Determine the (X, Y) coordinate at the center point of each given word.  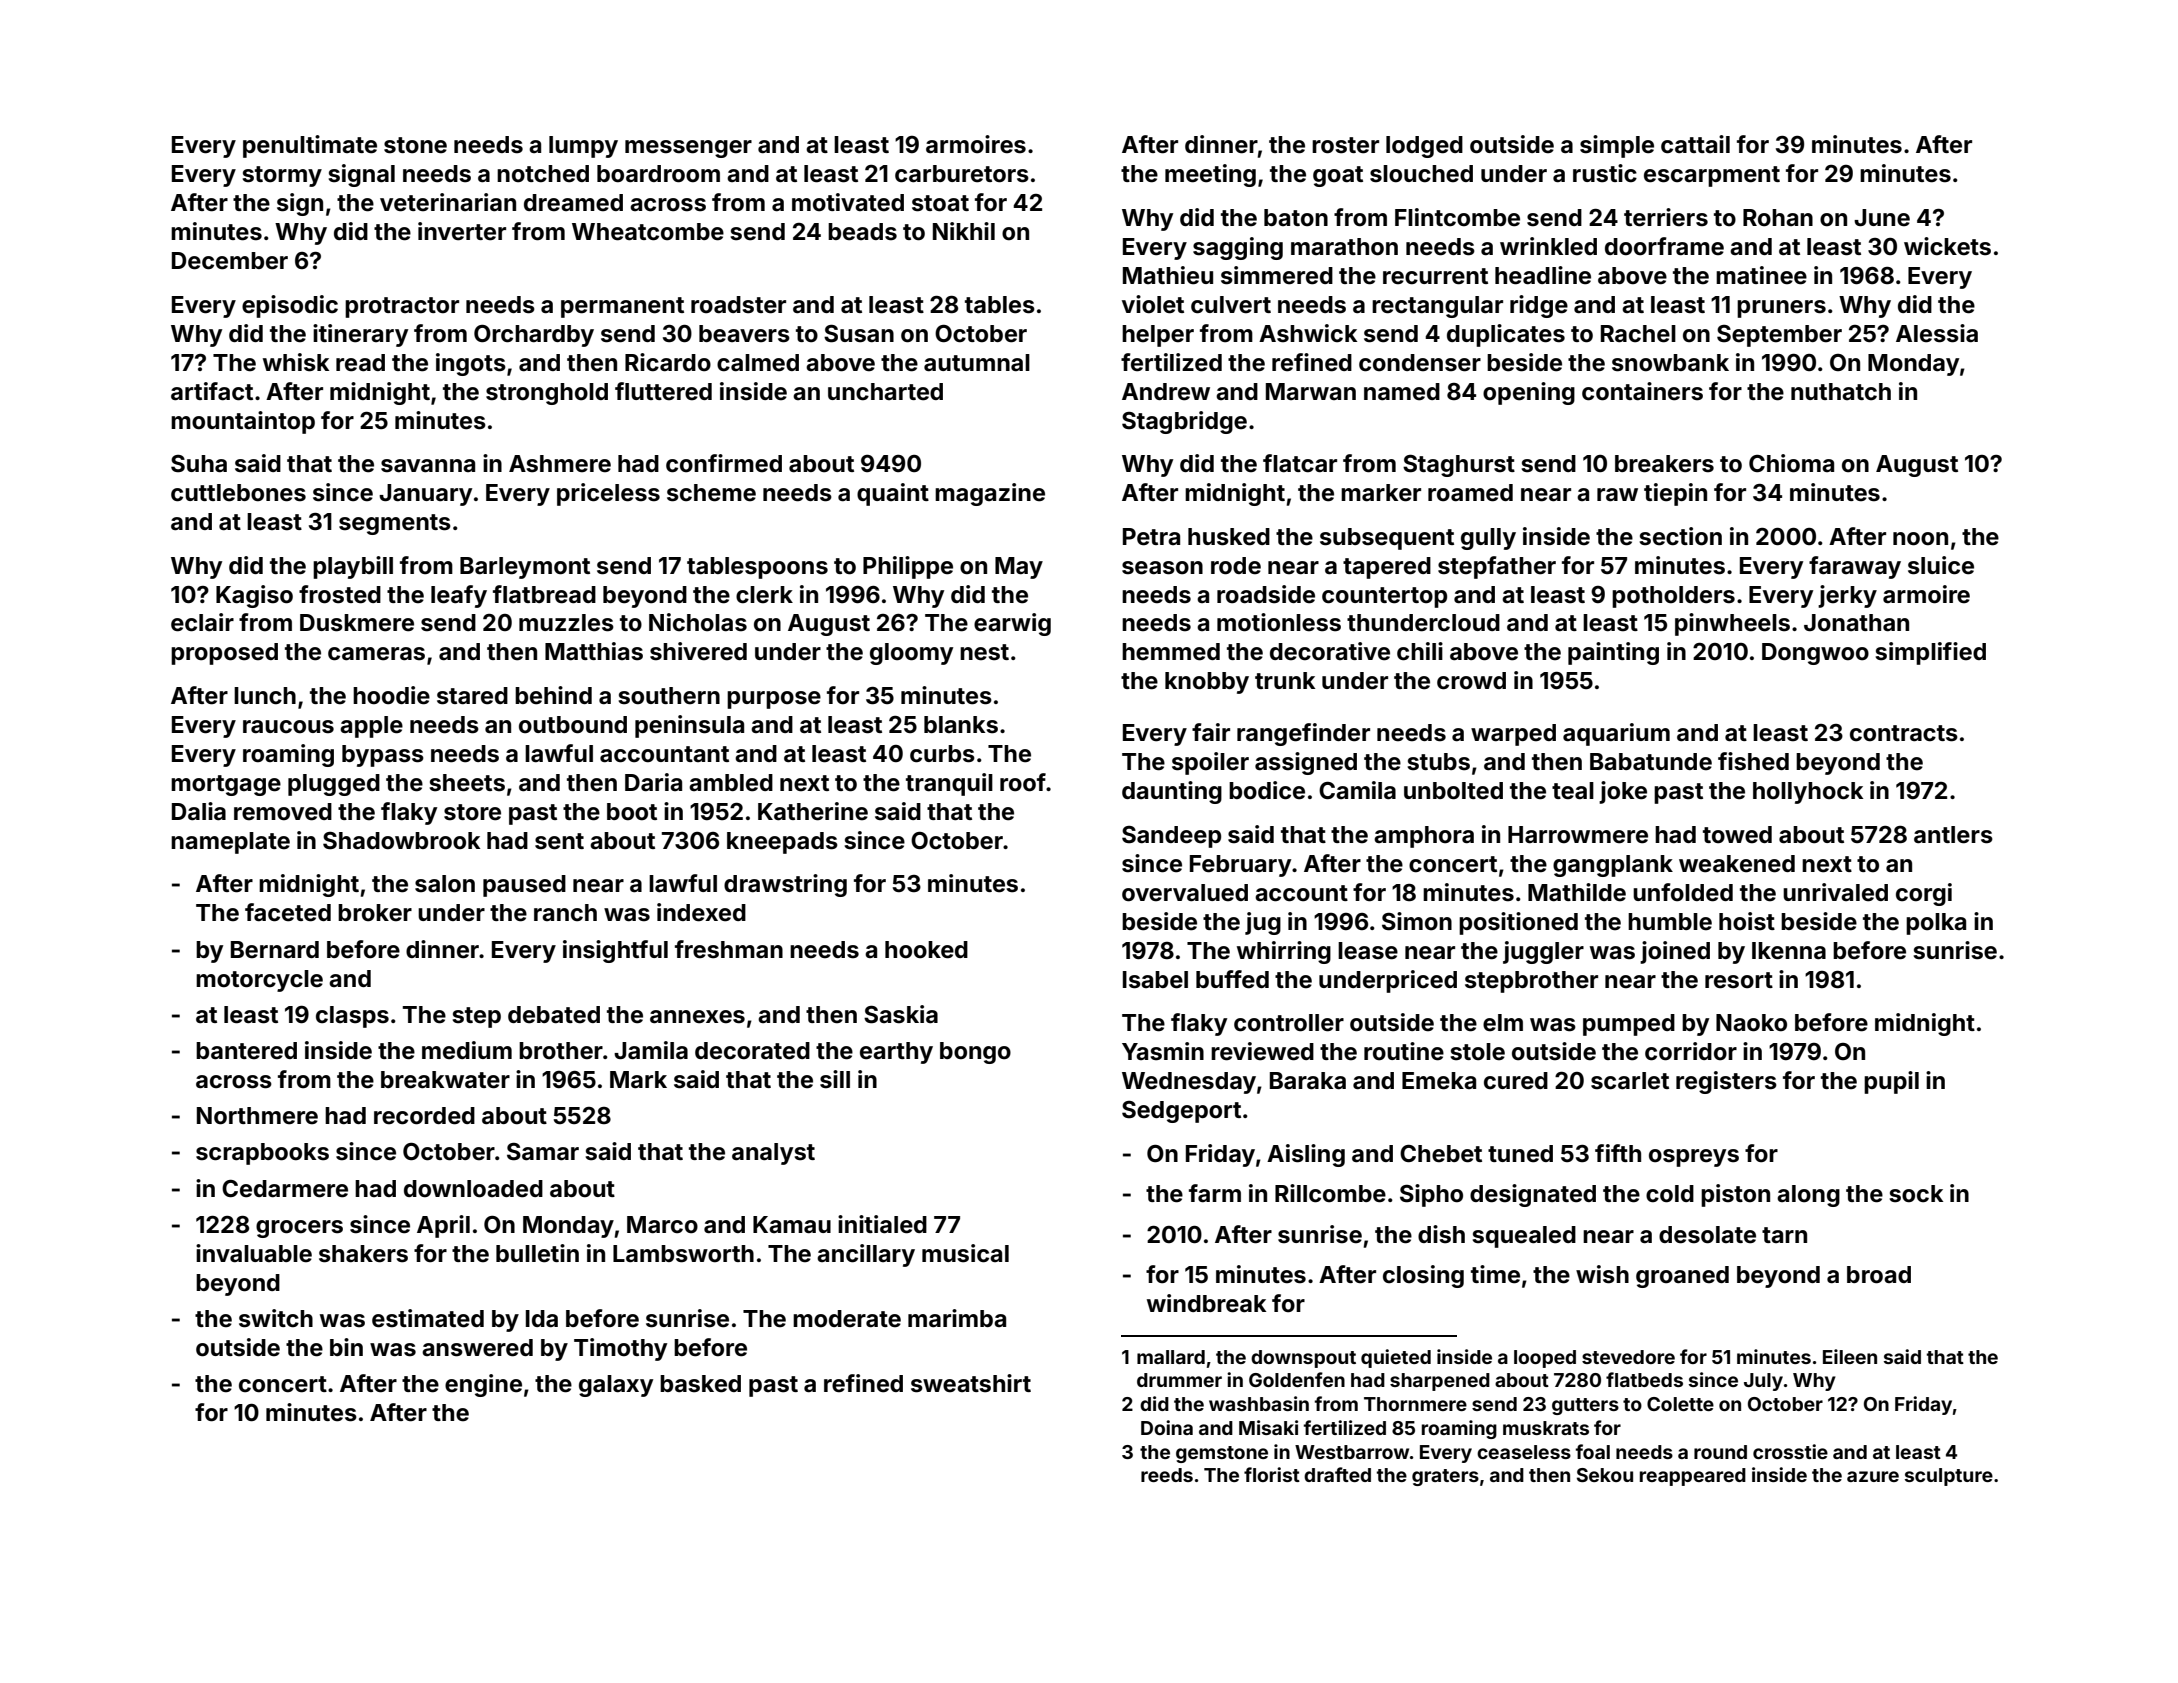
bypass (383, 756)
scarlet (1630, 1081)
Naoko (1751, 1023)
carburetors (962, 174)
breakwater (445, 1080)
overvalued (1185, 893)
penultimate (310, 146)
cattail (1695, 144)
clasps (352, 1017)
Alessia (1937, 333)
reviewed (1262, 1051)
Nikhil (964, 231)
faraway (1855, 567)
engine (483, 1385)
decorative (1330, 651)
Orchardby (534, 336)
